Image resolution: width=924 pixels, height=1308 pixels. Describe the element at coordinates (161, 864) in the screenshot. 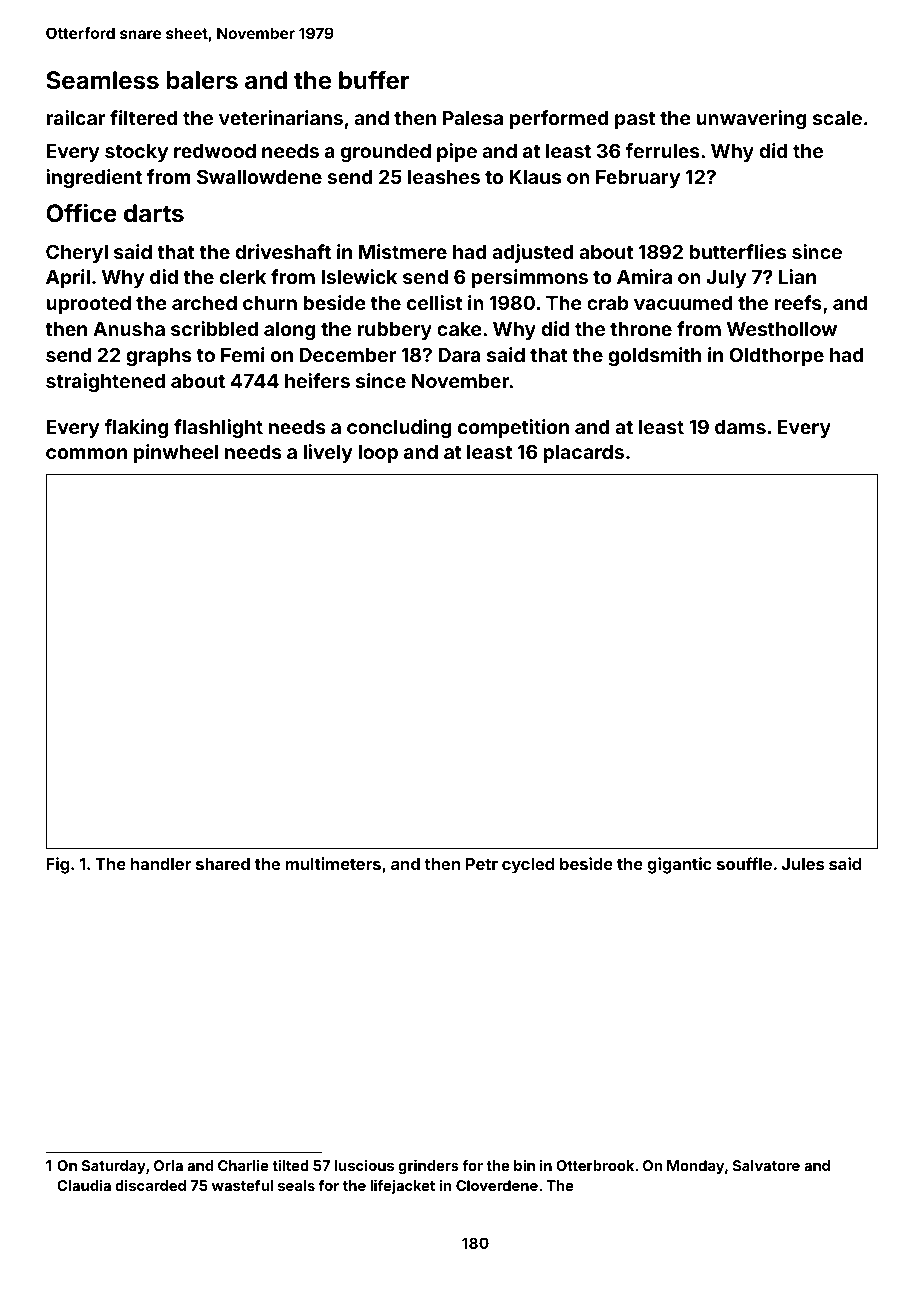

I see `handler` at that location.
